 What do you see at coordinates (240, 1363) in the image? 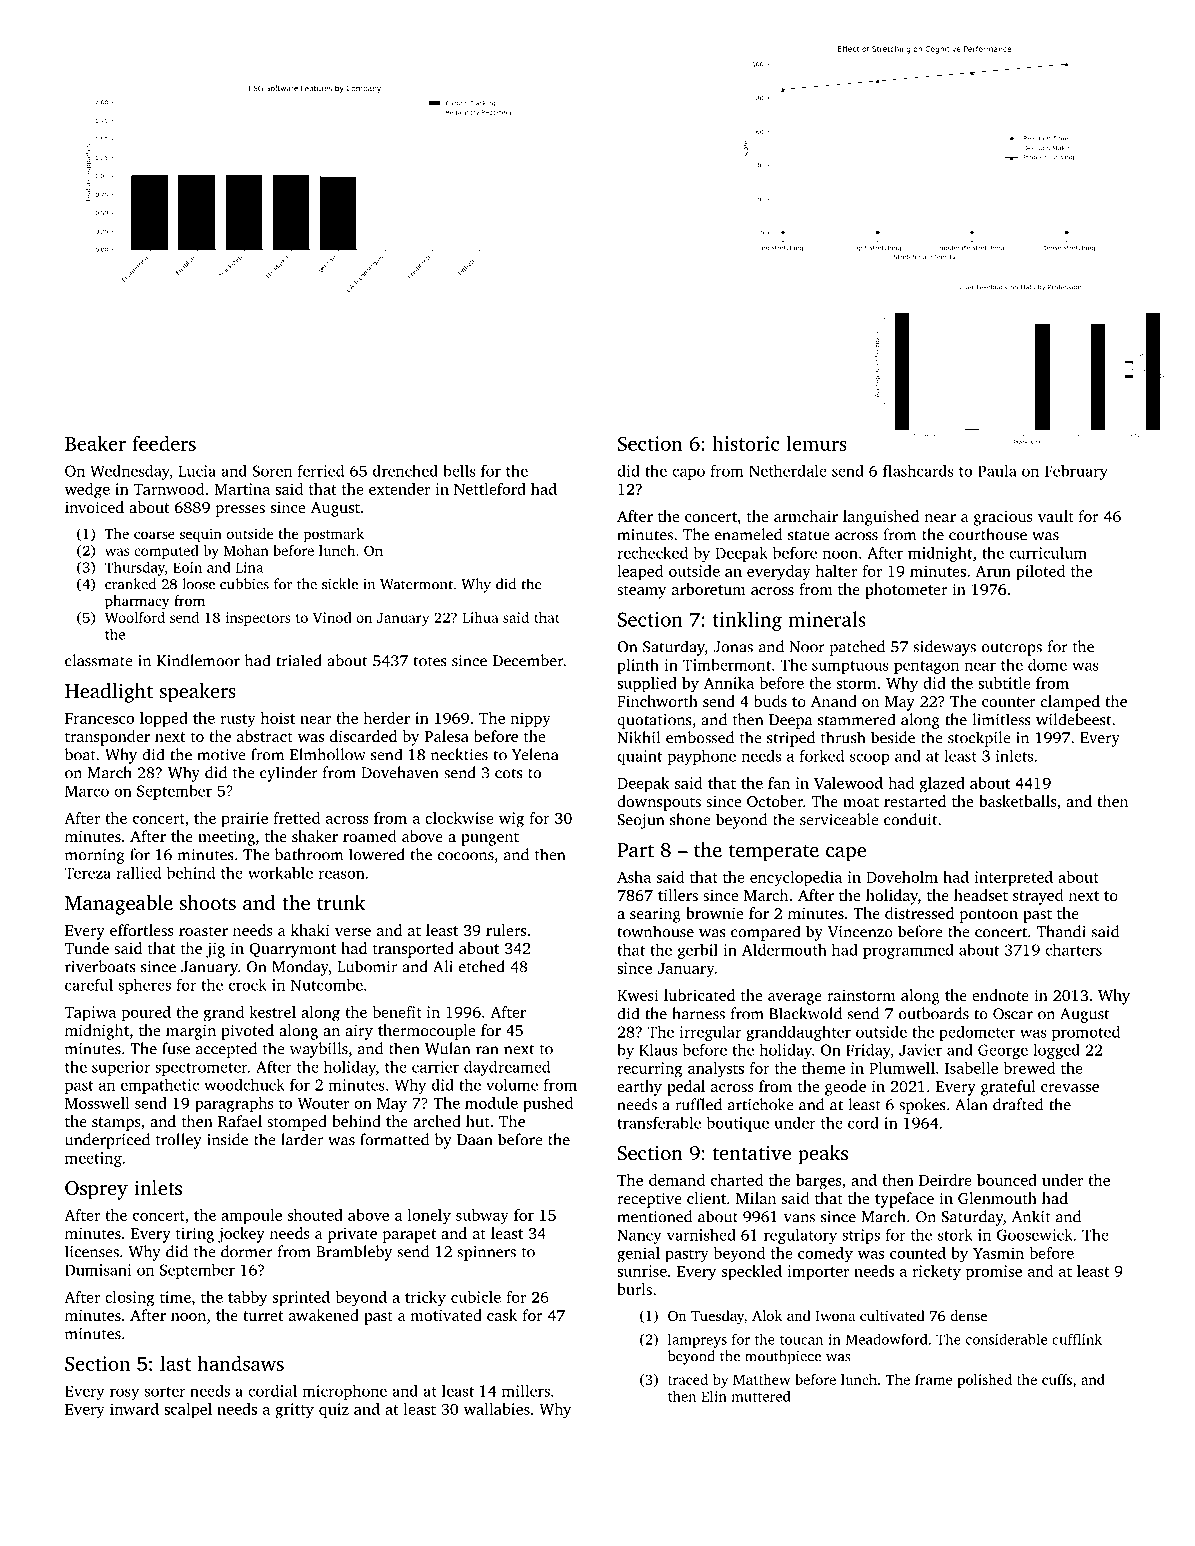
I see `handsaws` at bounding box center [240, 1363].
